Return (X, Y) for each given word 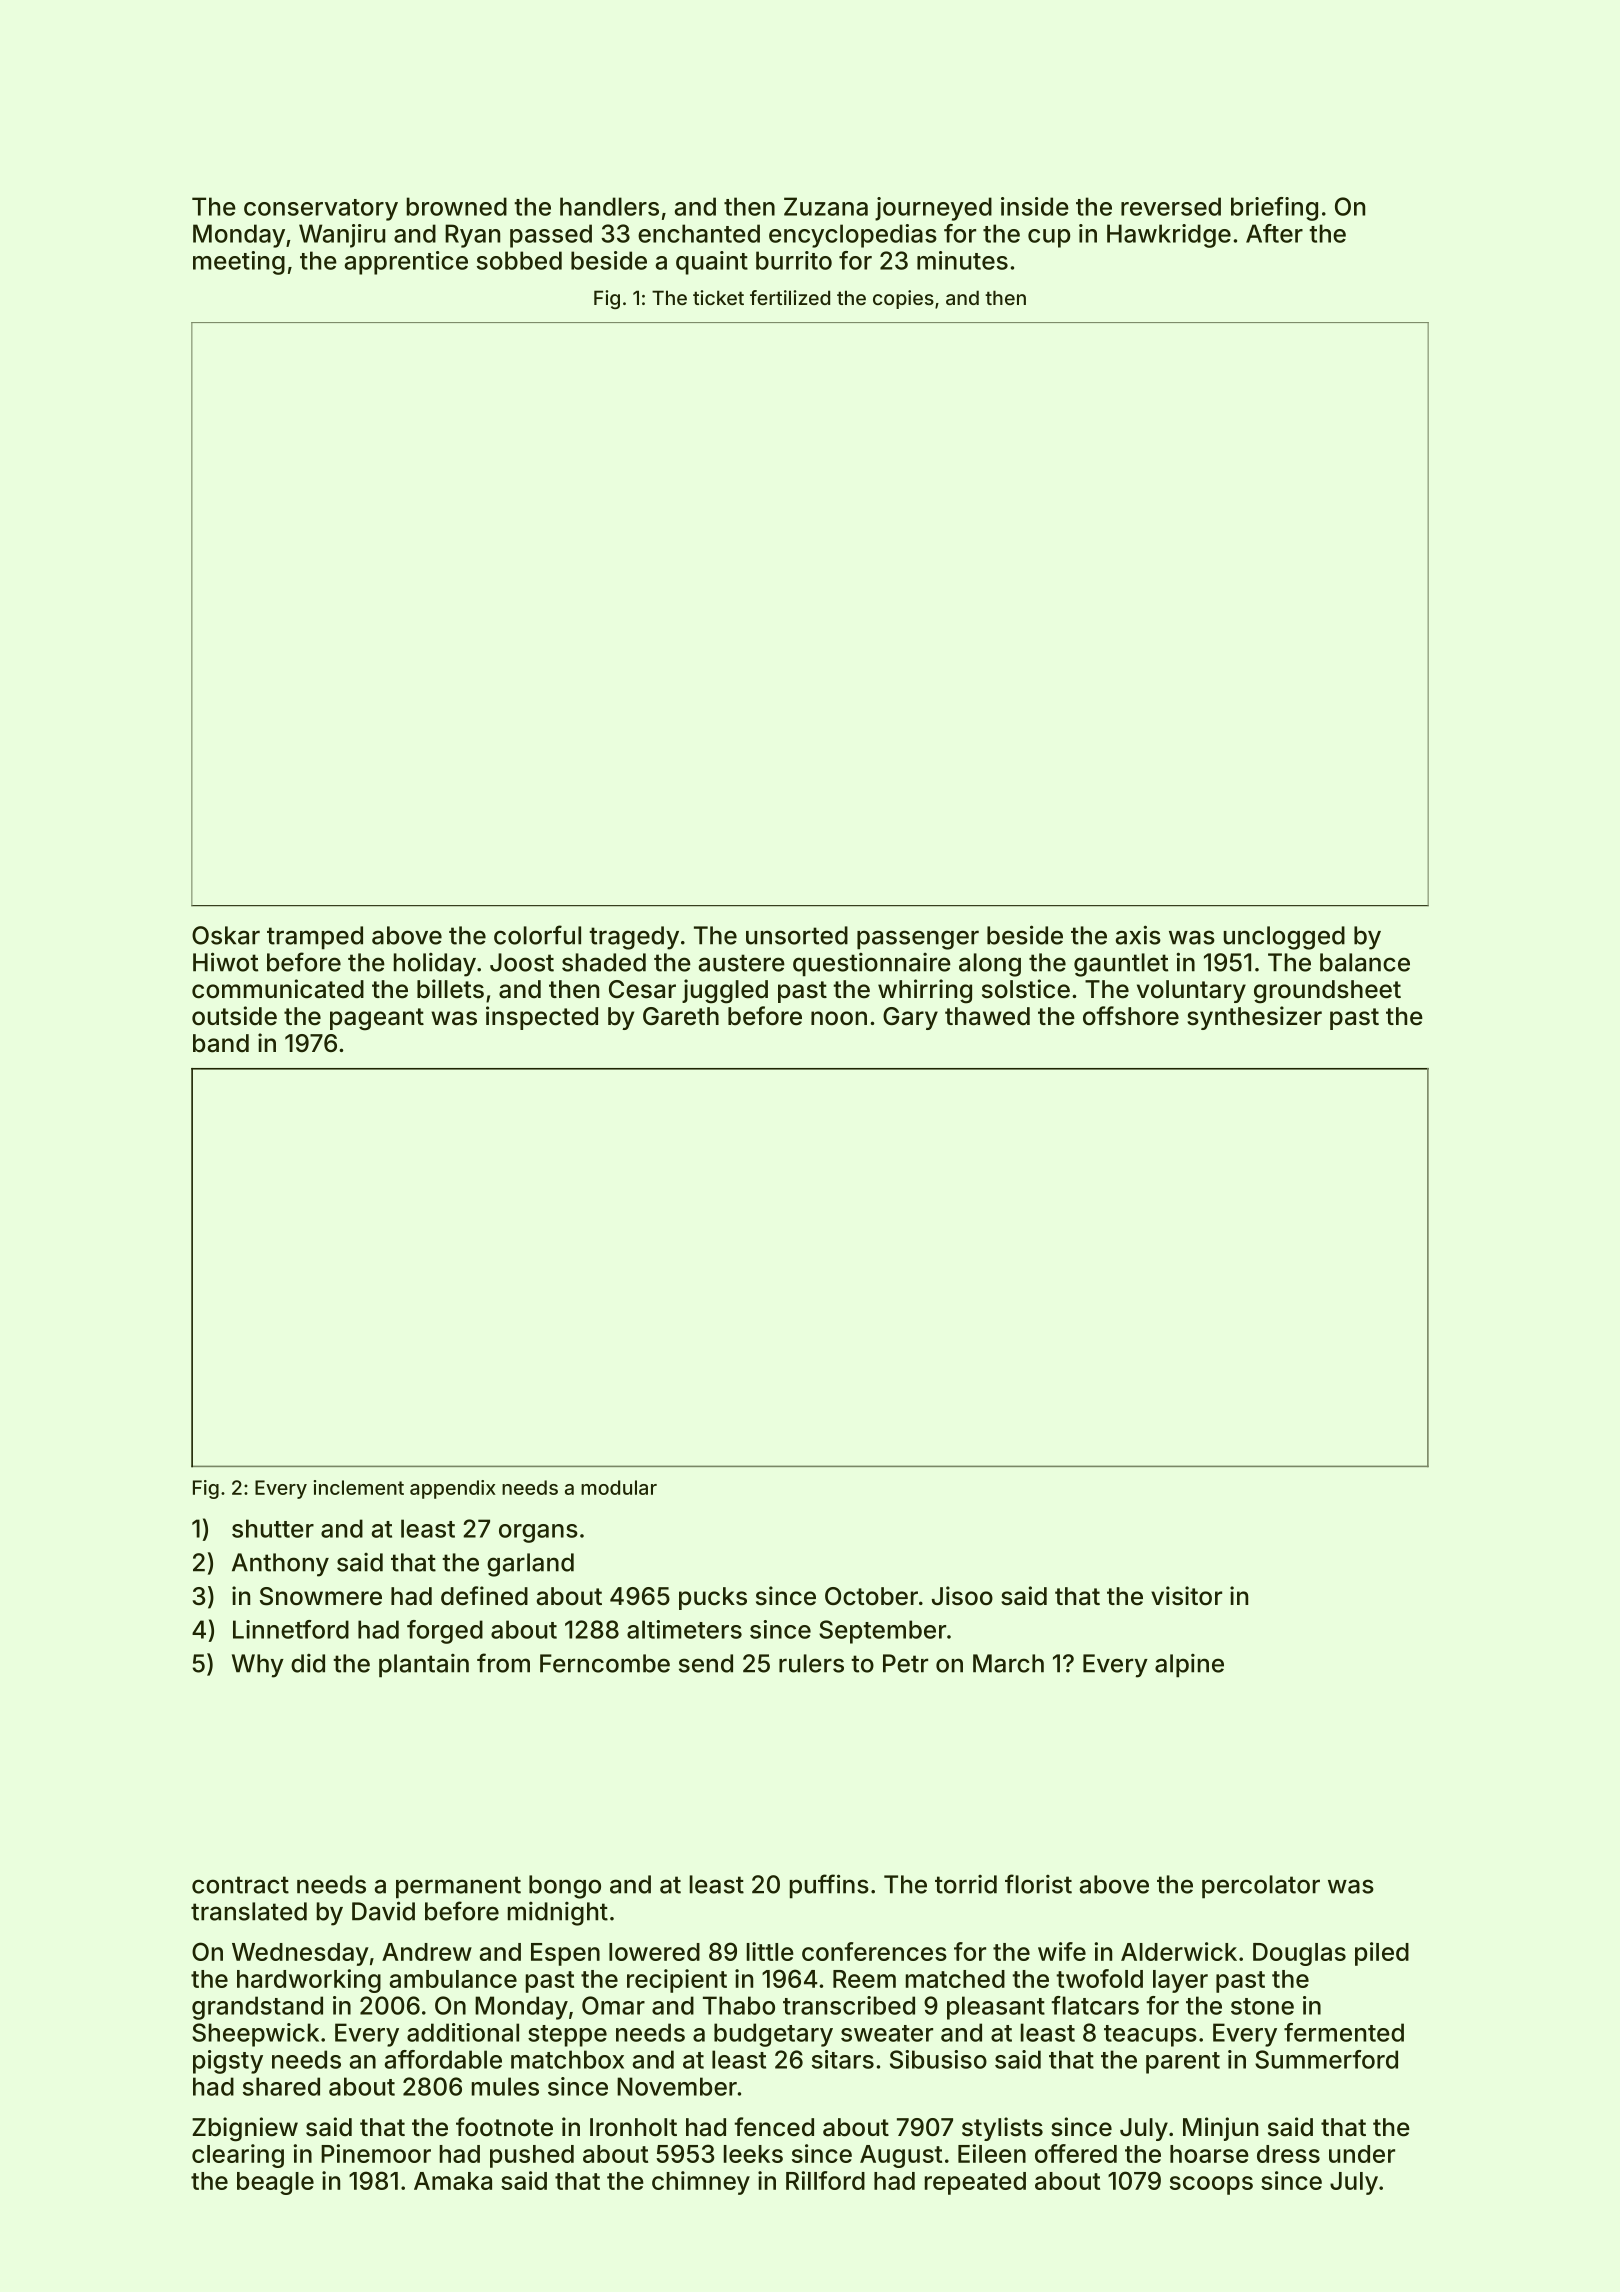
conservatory (321, 210)
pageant (377, 1019)
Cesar (642, 989)
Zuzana (826, 206)
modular (619, 1487)
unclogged (1284, 938)
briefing (1274, 209)
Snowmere (321, 1596)
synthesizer (1254, 1018)
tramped (315, 938)
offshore (1131, 1016)
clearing (238, 2156)
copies (903, 299)
